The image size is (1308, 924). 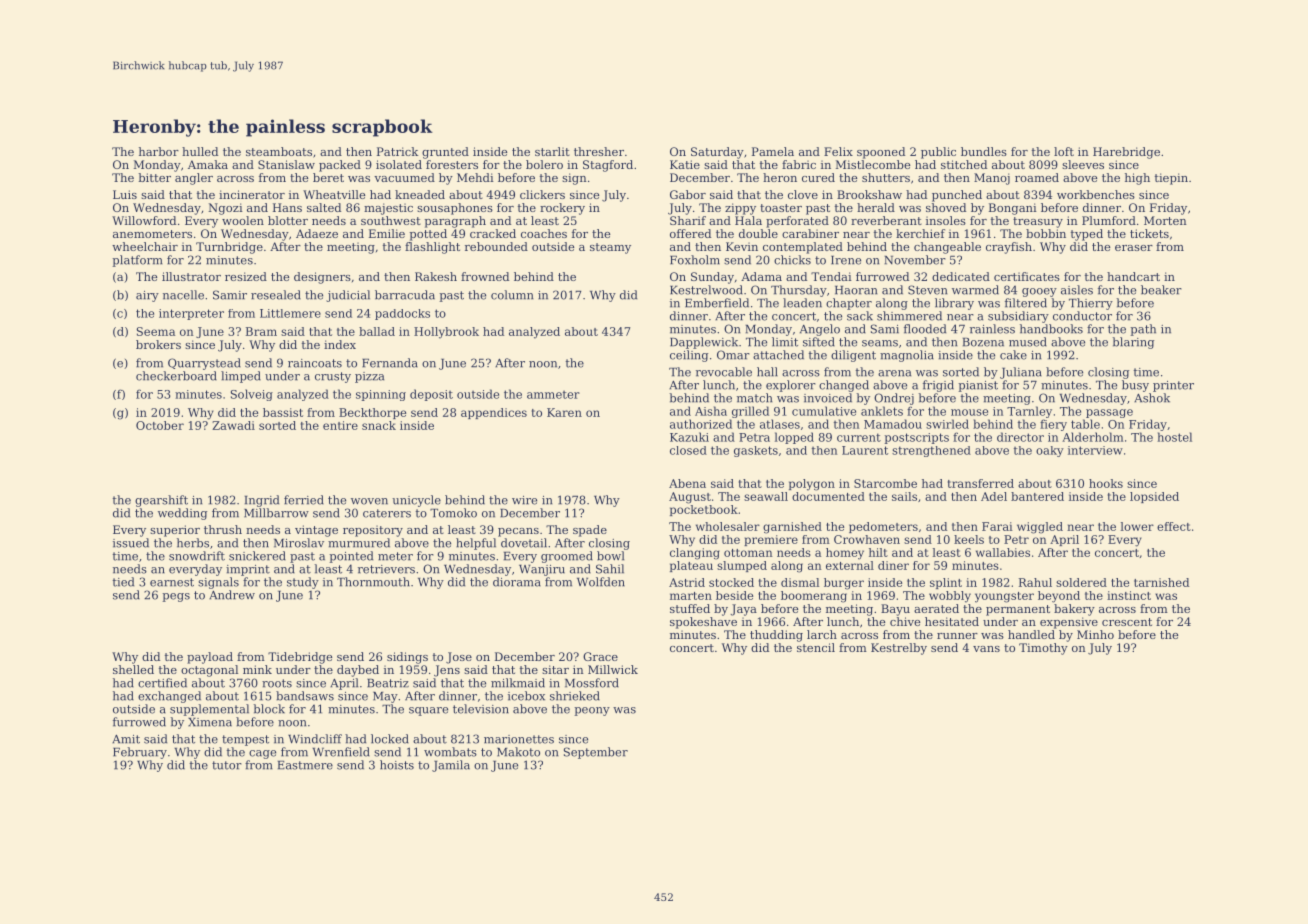 What do you see at coordinates (845, 554) in the screenshot?
I see `homey` at bounding box center [845, 554].
